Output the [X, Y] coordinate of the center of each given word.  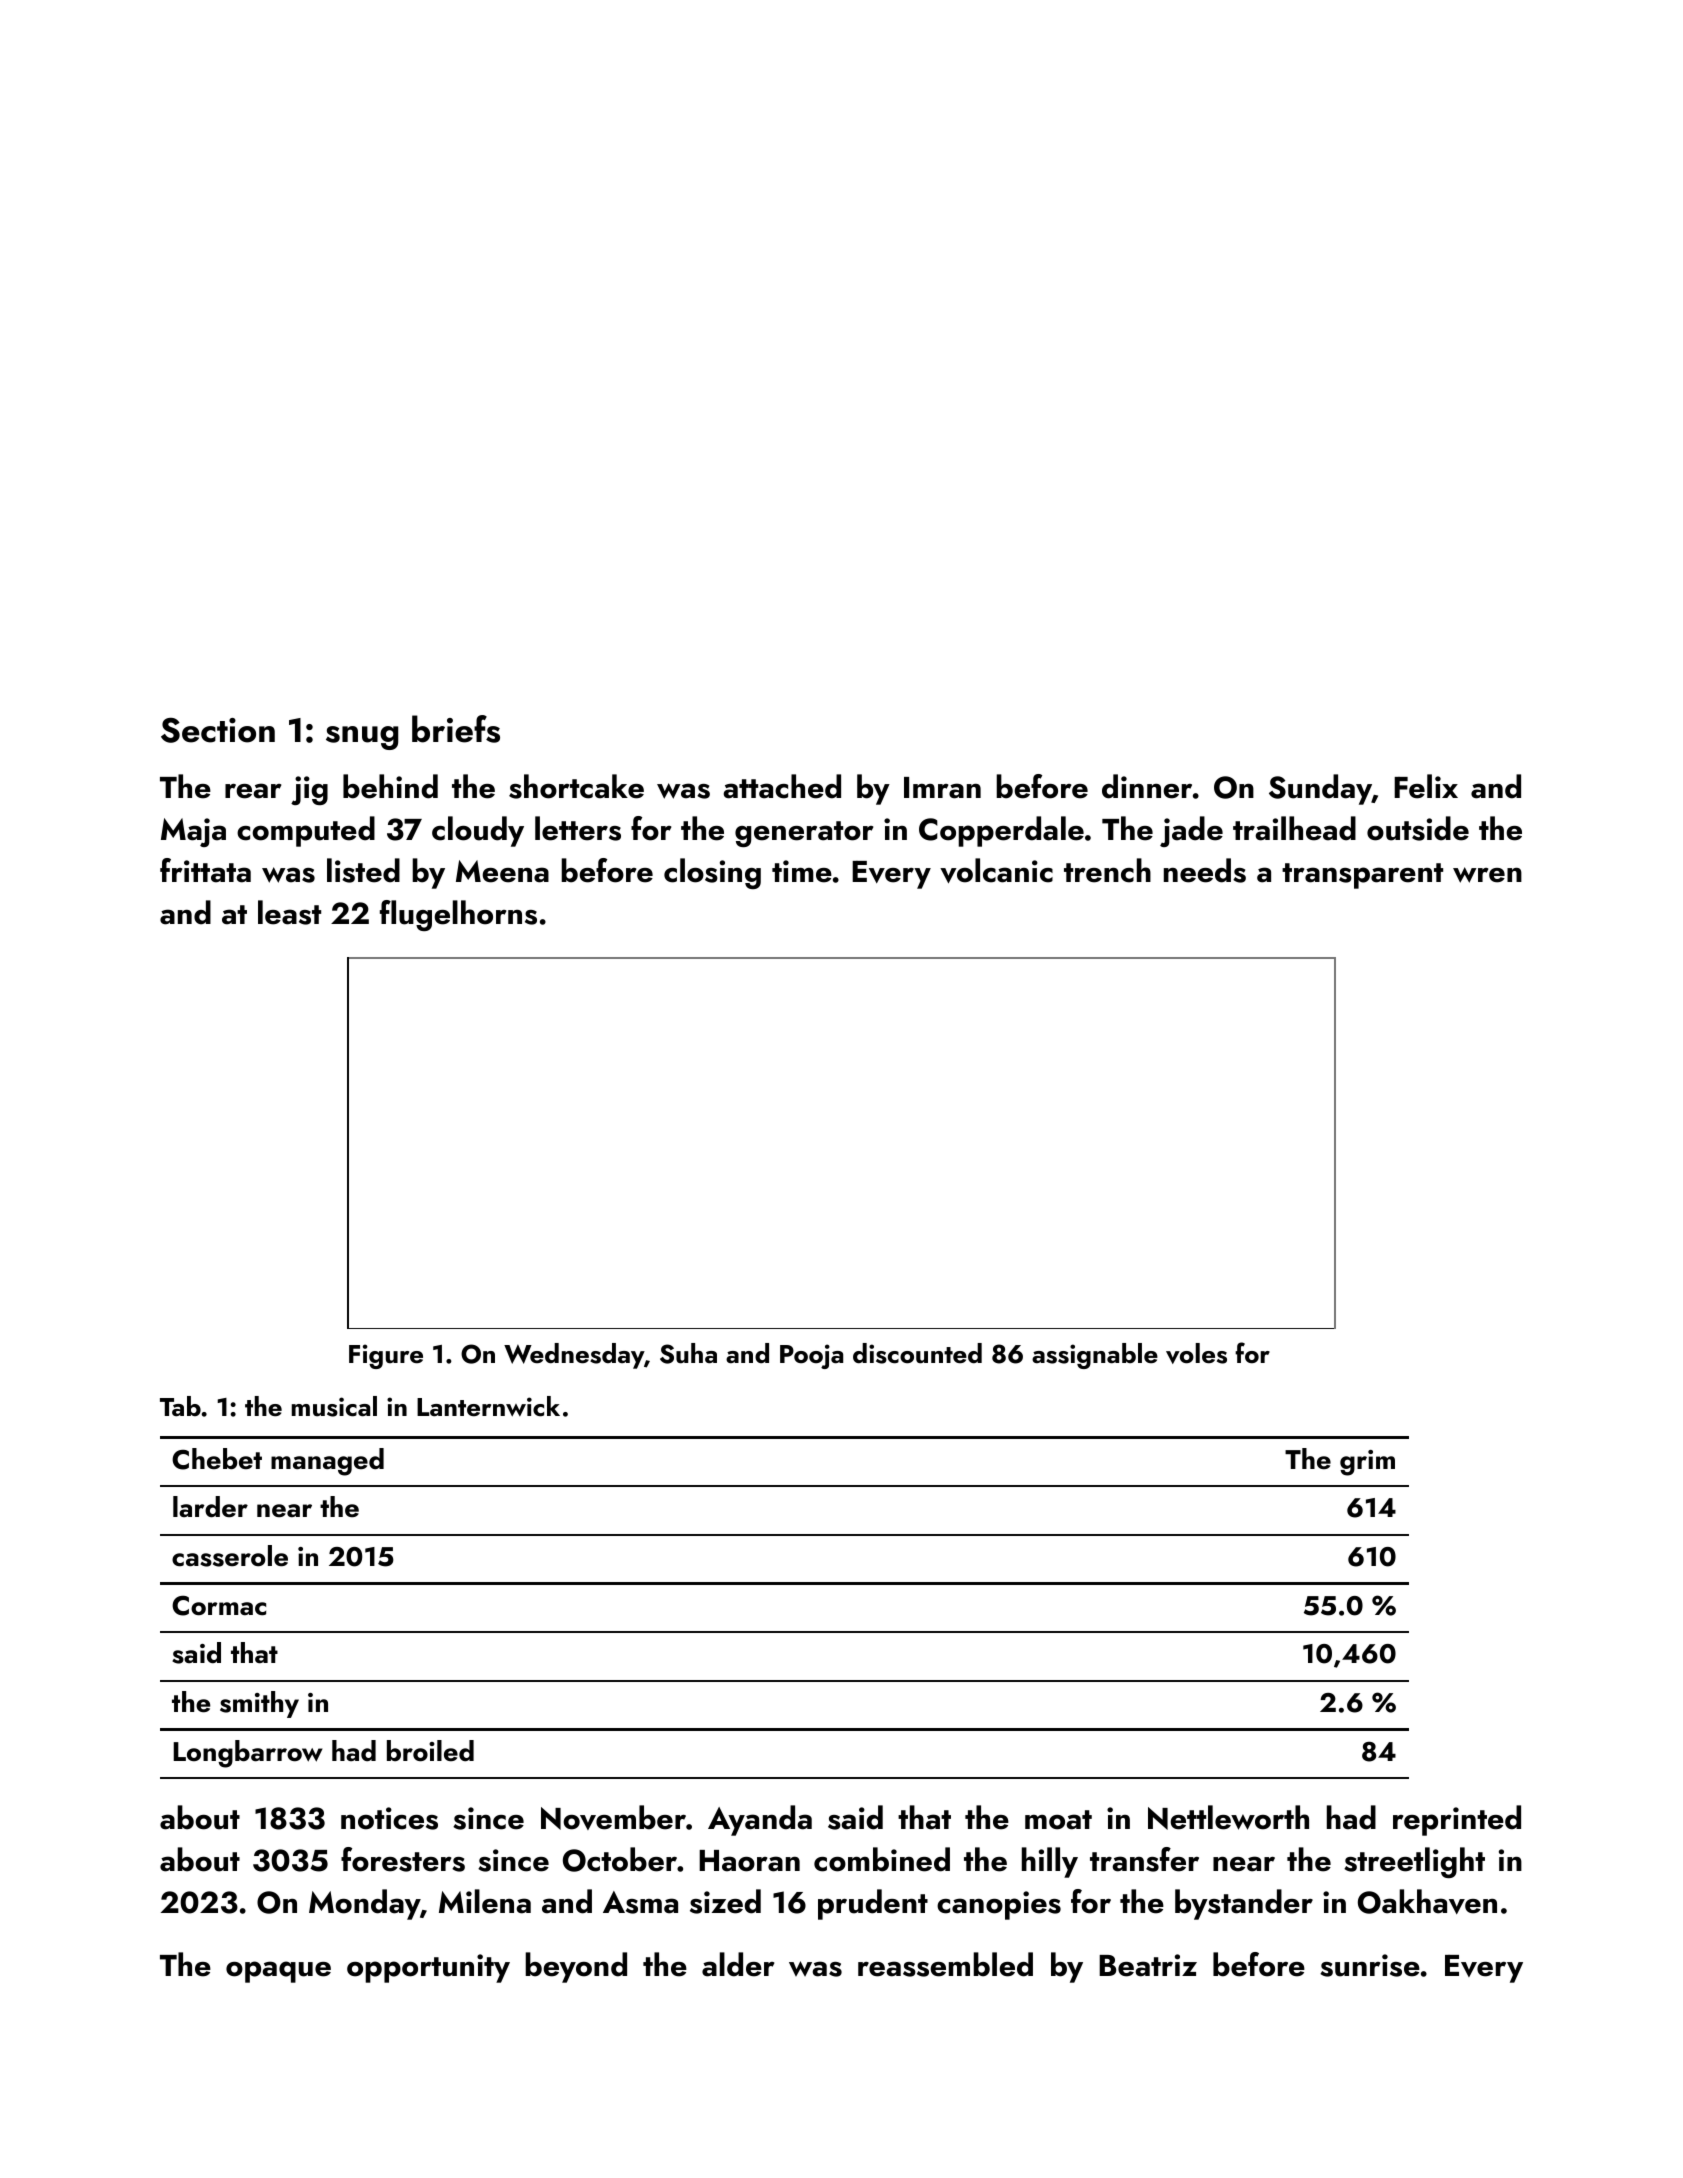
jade [1191, 831]
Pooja [811, 1356]
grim [1367, 1463]
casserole [230, 1556]
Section [218, 730]
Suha [688, 1353]
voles [1196, 1353]
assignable [1095, 1356]
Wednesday [574, 1356]
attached [782, 786]
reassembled [945, 1964]
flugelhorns [458, 915]
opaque [278, 1972]
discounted [917, 1353]
